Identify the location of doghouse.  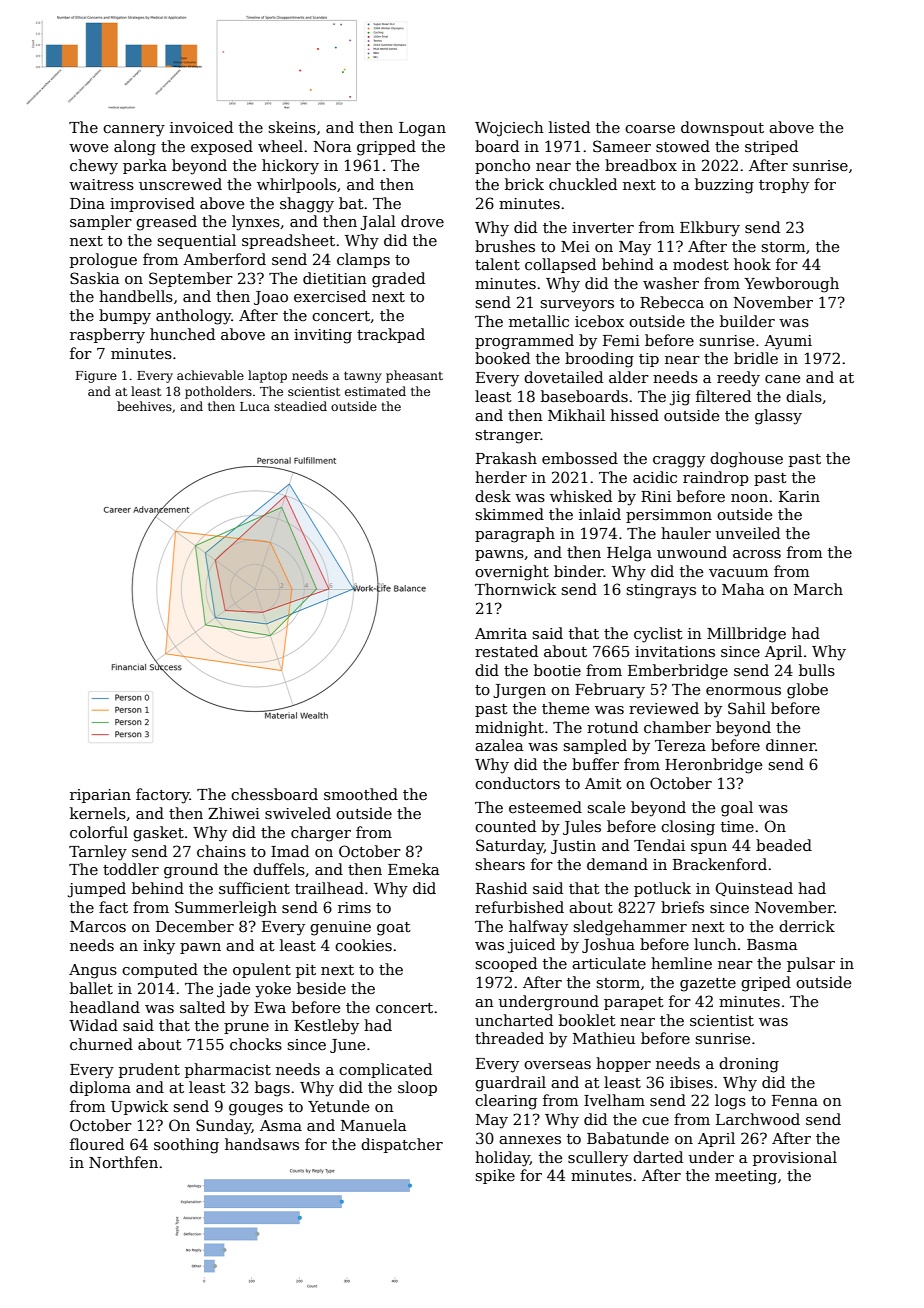
(746, 460).
